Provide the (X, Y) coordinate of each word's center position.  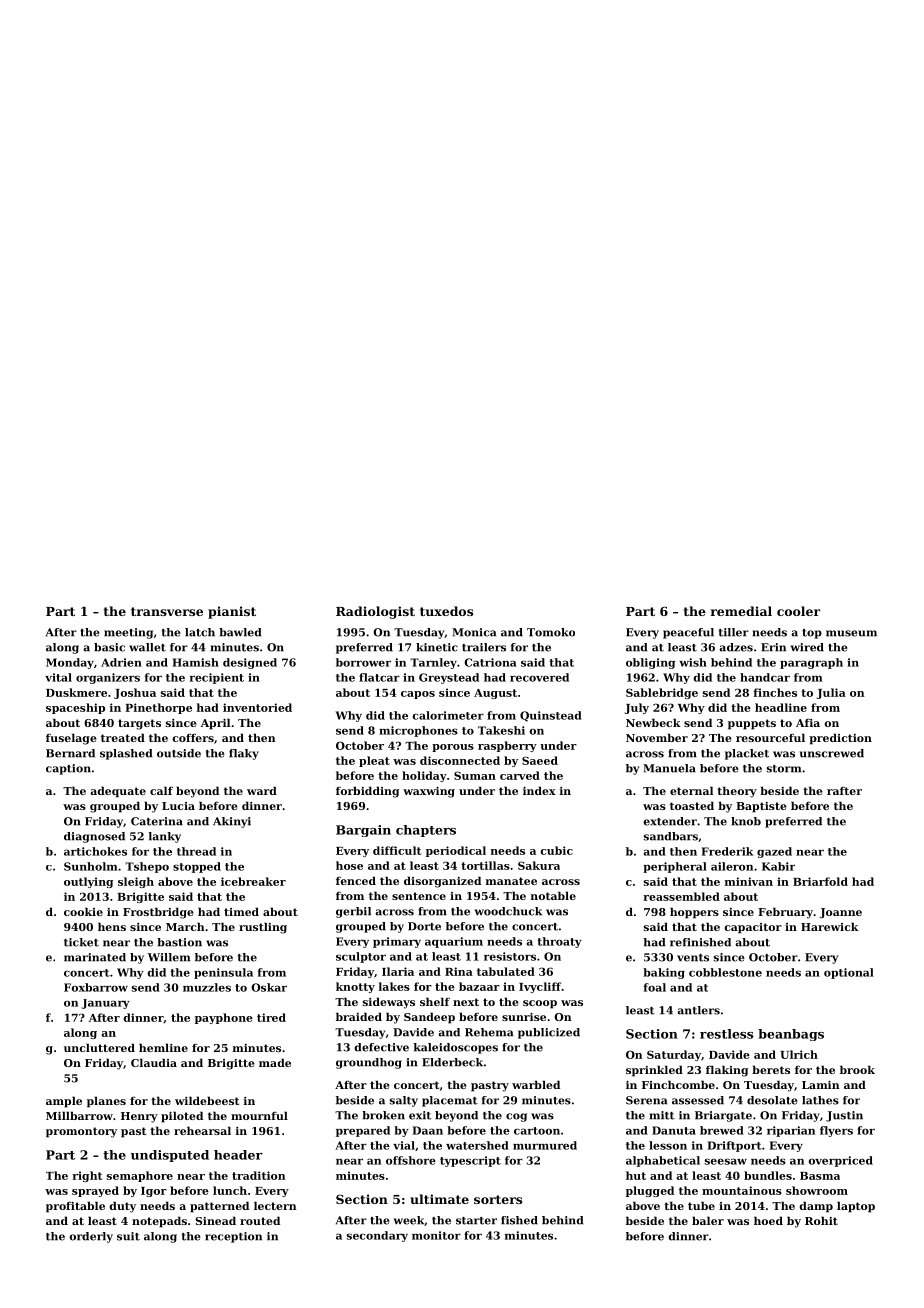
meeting (128, 633)
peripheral (675, 867)
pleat (374, 761)
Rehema (489, 1032)
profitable (75, 1207)
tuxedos (446, 611)
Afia (808, 723)
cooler (798, 611)
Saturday (674, 1055)
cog (516, 1117)
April (215, 724)
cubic (557, 850)
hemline (163, 1047)
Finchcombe (678, 1084)
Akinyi (232, 822)
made (275, 1062)
